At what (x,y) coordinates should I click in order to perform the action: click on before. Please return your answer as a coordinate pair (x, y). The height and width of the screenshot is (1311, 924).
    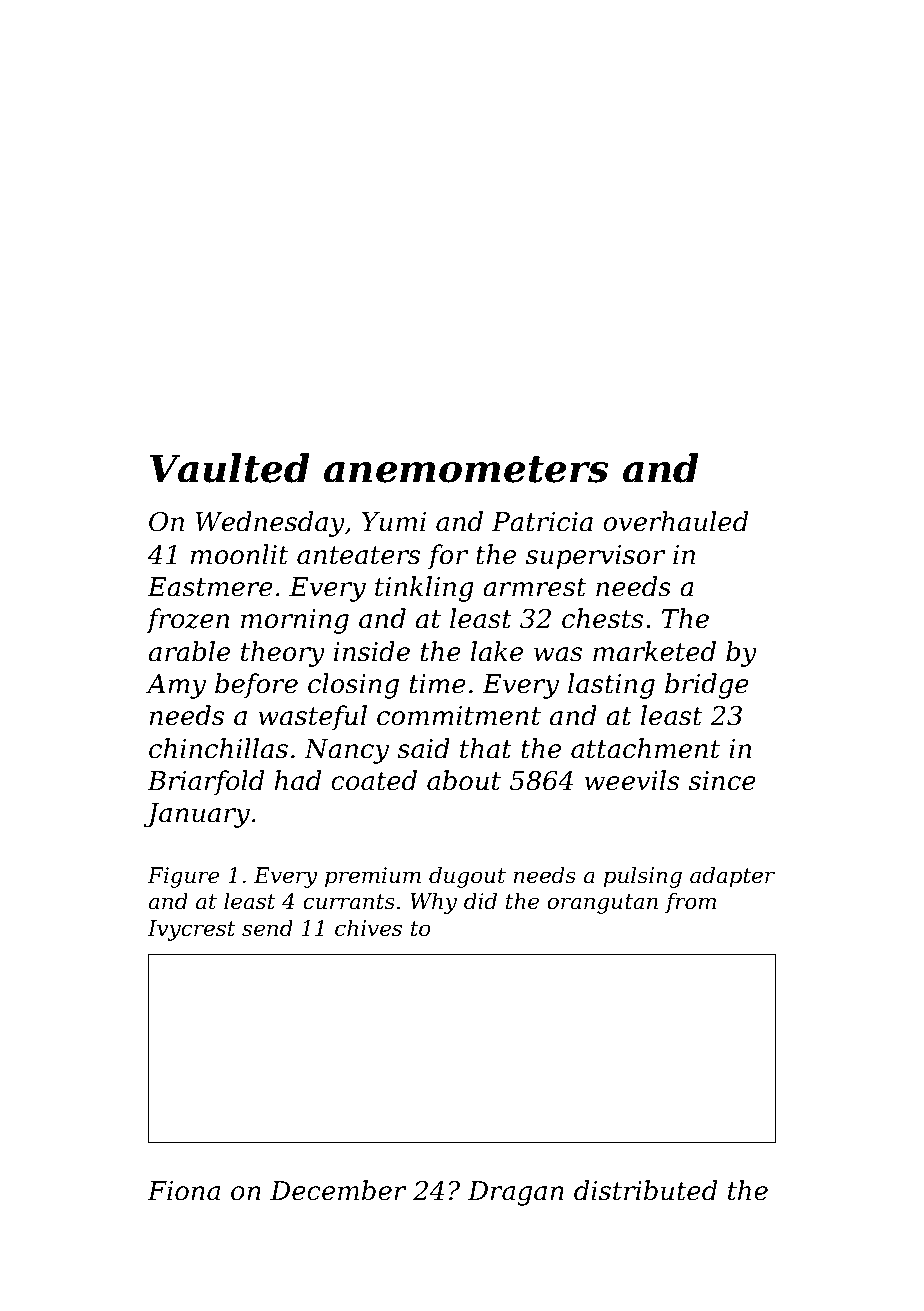
    Looking at the image, I should click on (256, 686).
